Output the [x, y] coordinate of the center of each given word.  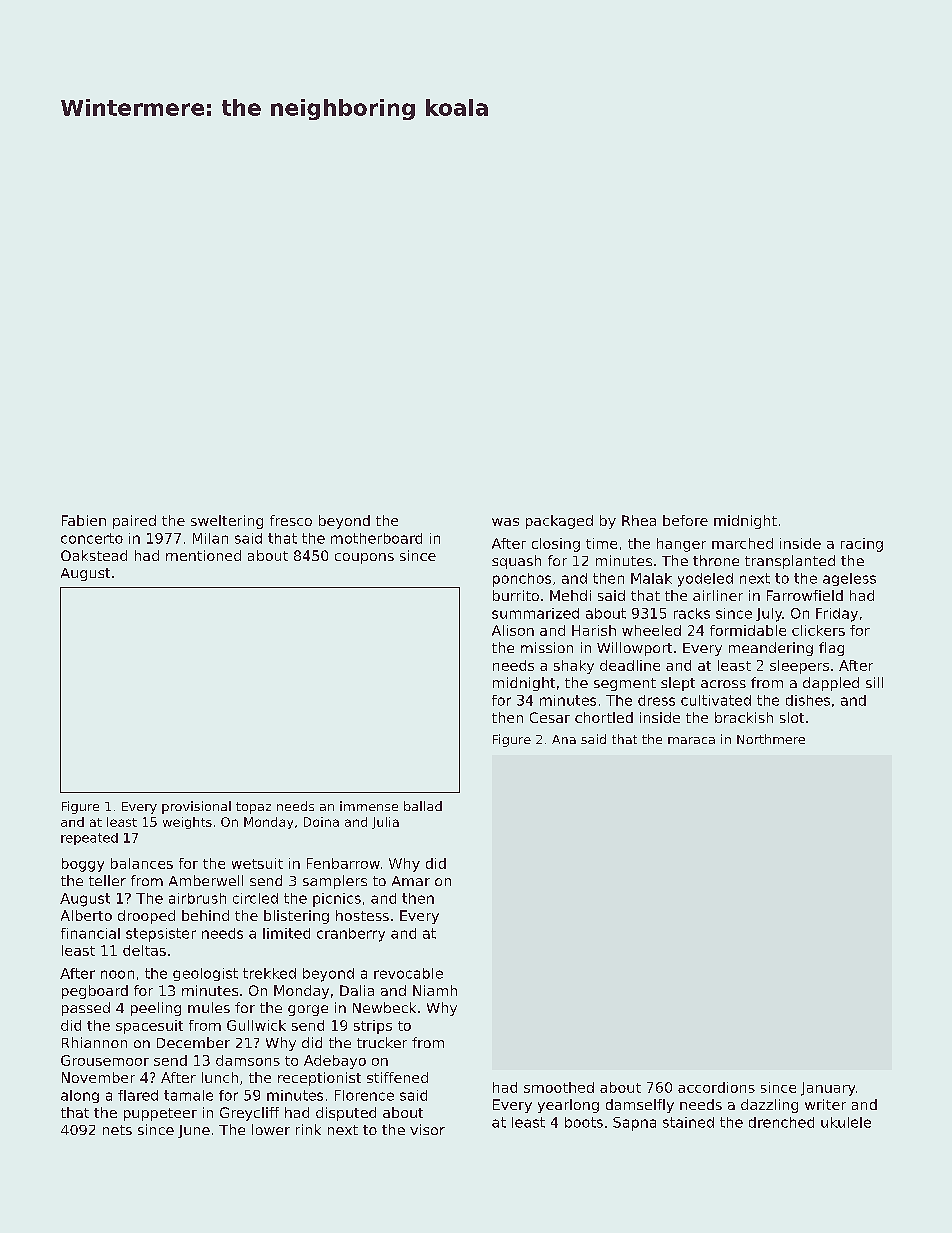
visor [427, 1129]
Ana [564, 739]
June [194, 1131]
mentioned [203, 555]
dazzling [769, 1106]
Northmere [771, 739]
